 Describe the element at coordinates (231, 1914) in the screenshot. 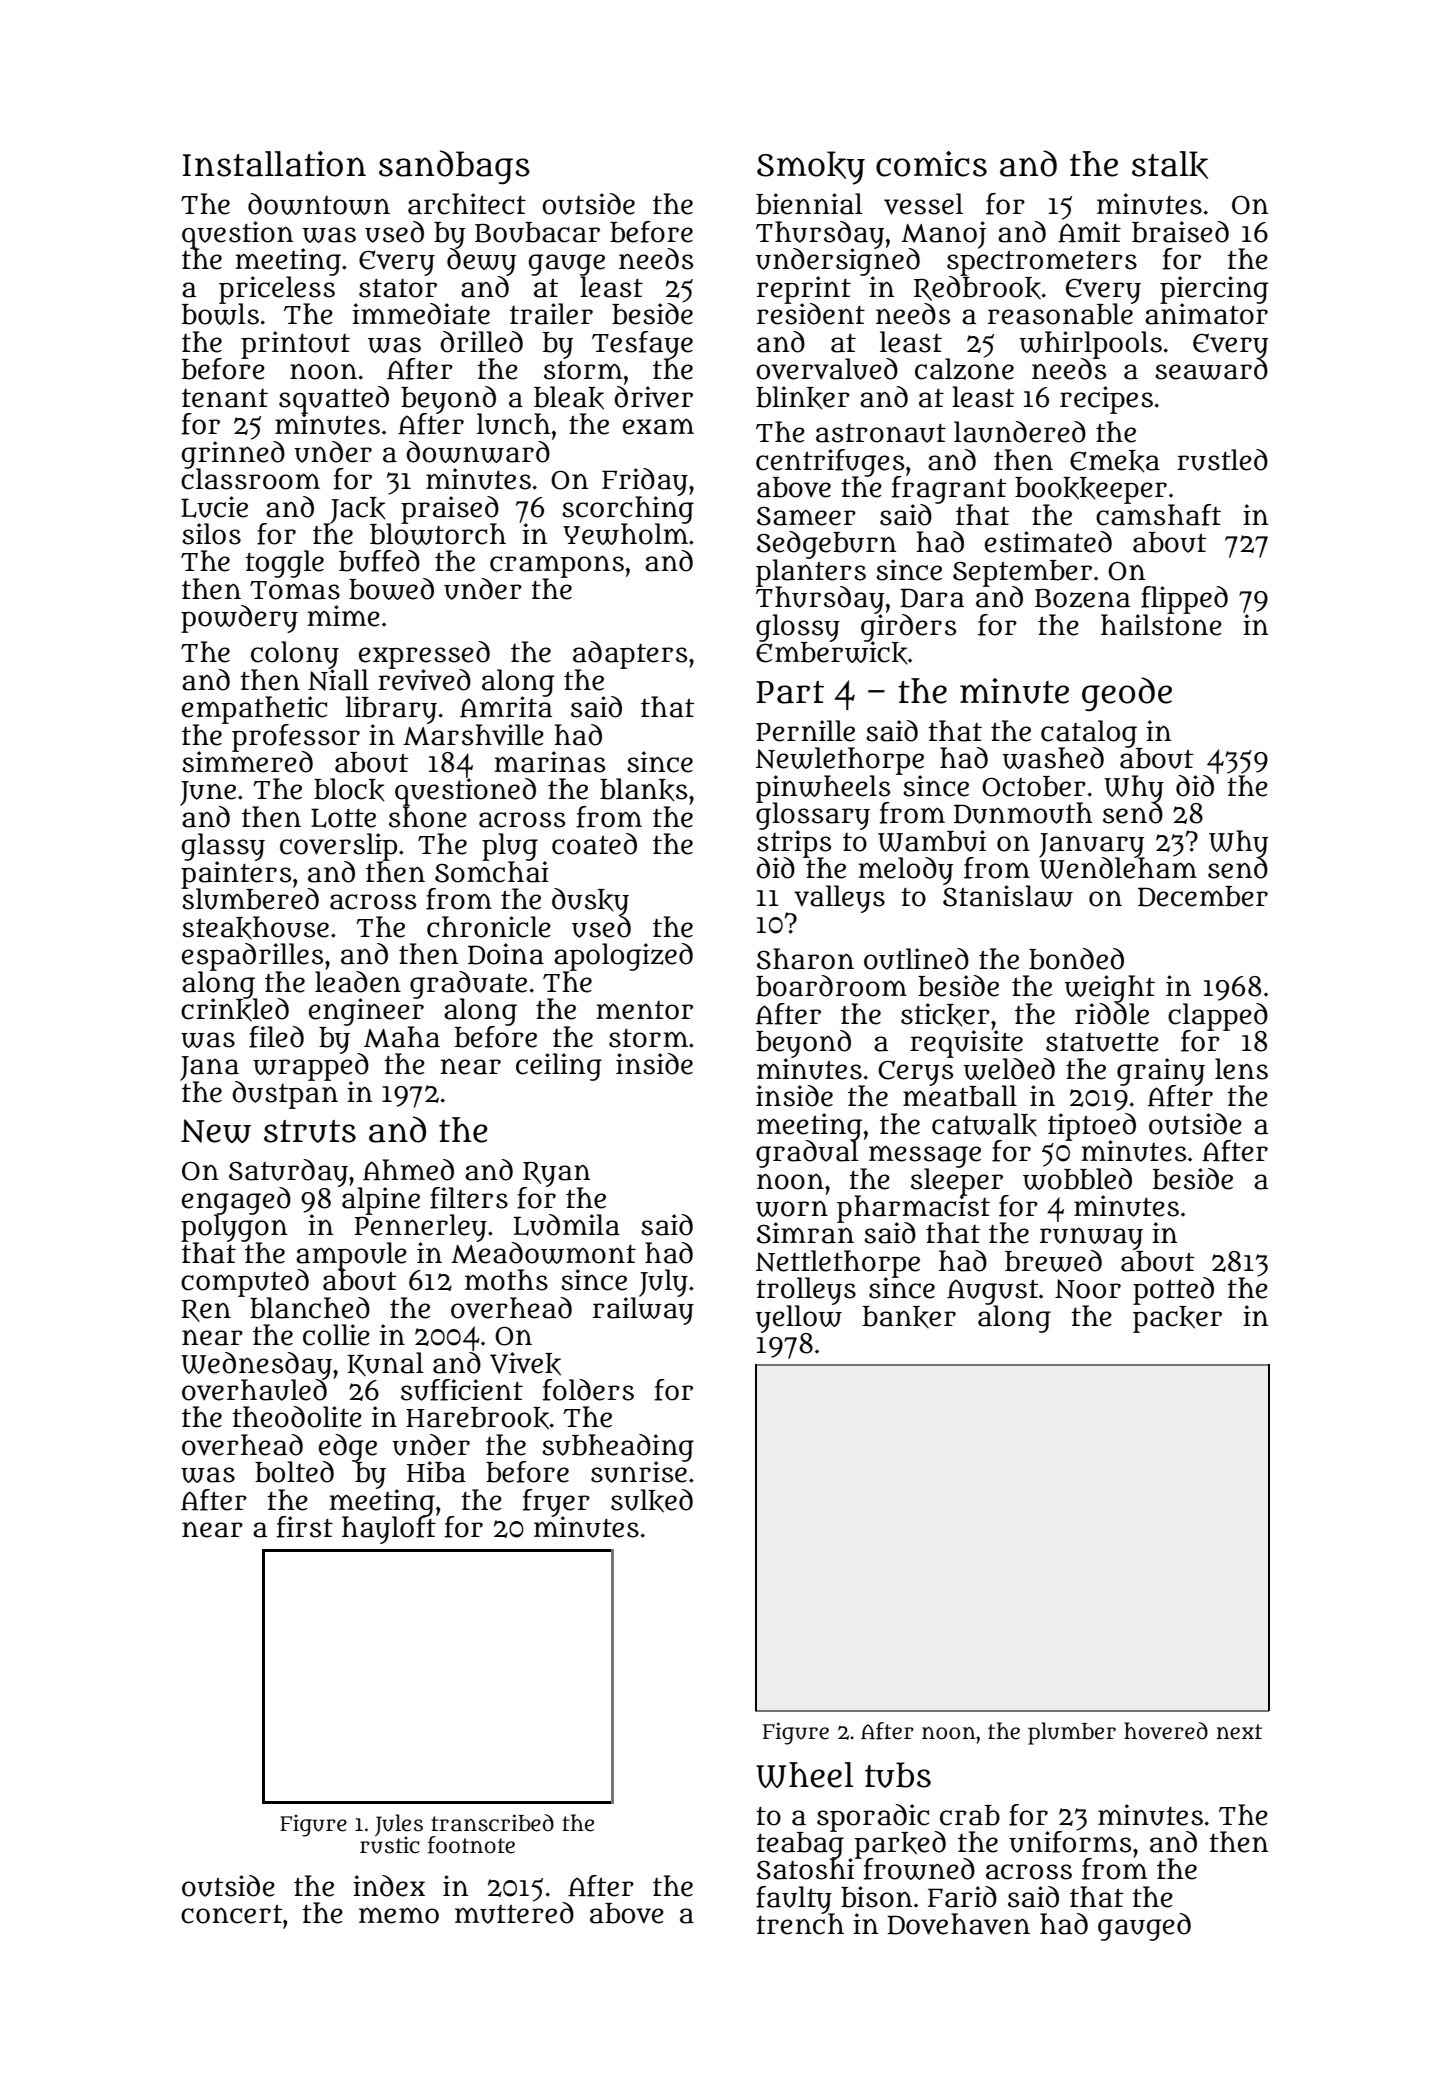

I see `concert` at that location.
